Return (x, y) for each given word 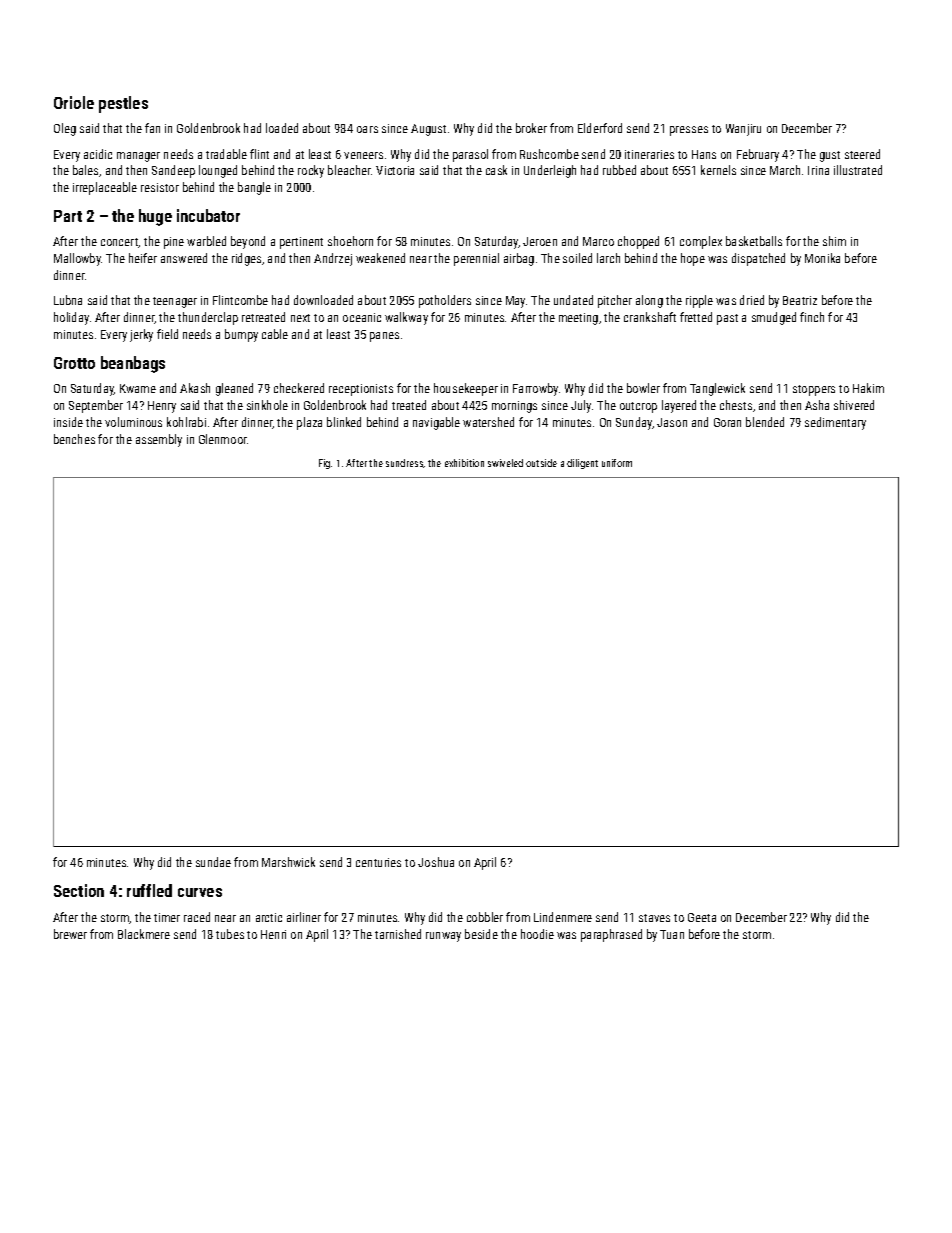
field (167, 334)
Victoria (395, 170)
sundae (213, 862)
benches (74, 439)
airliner (304, 917)
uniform (617, 463)
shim (834, 241)
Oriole (74, 102)
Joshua (436, 862)
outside (541, 463)
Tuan (672, 934)
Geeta (702, 917)
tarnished (398, 934)
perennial (476, 259)
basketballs (754, 241)
